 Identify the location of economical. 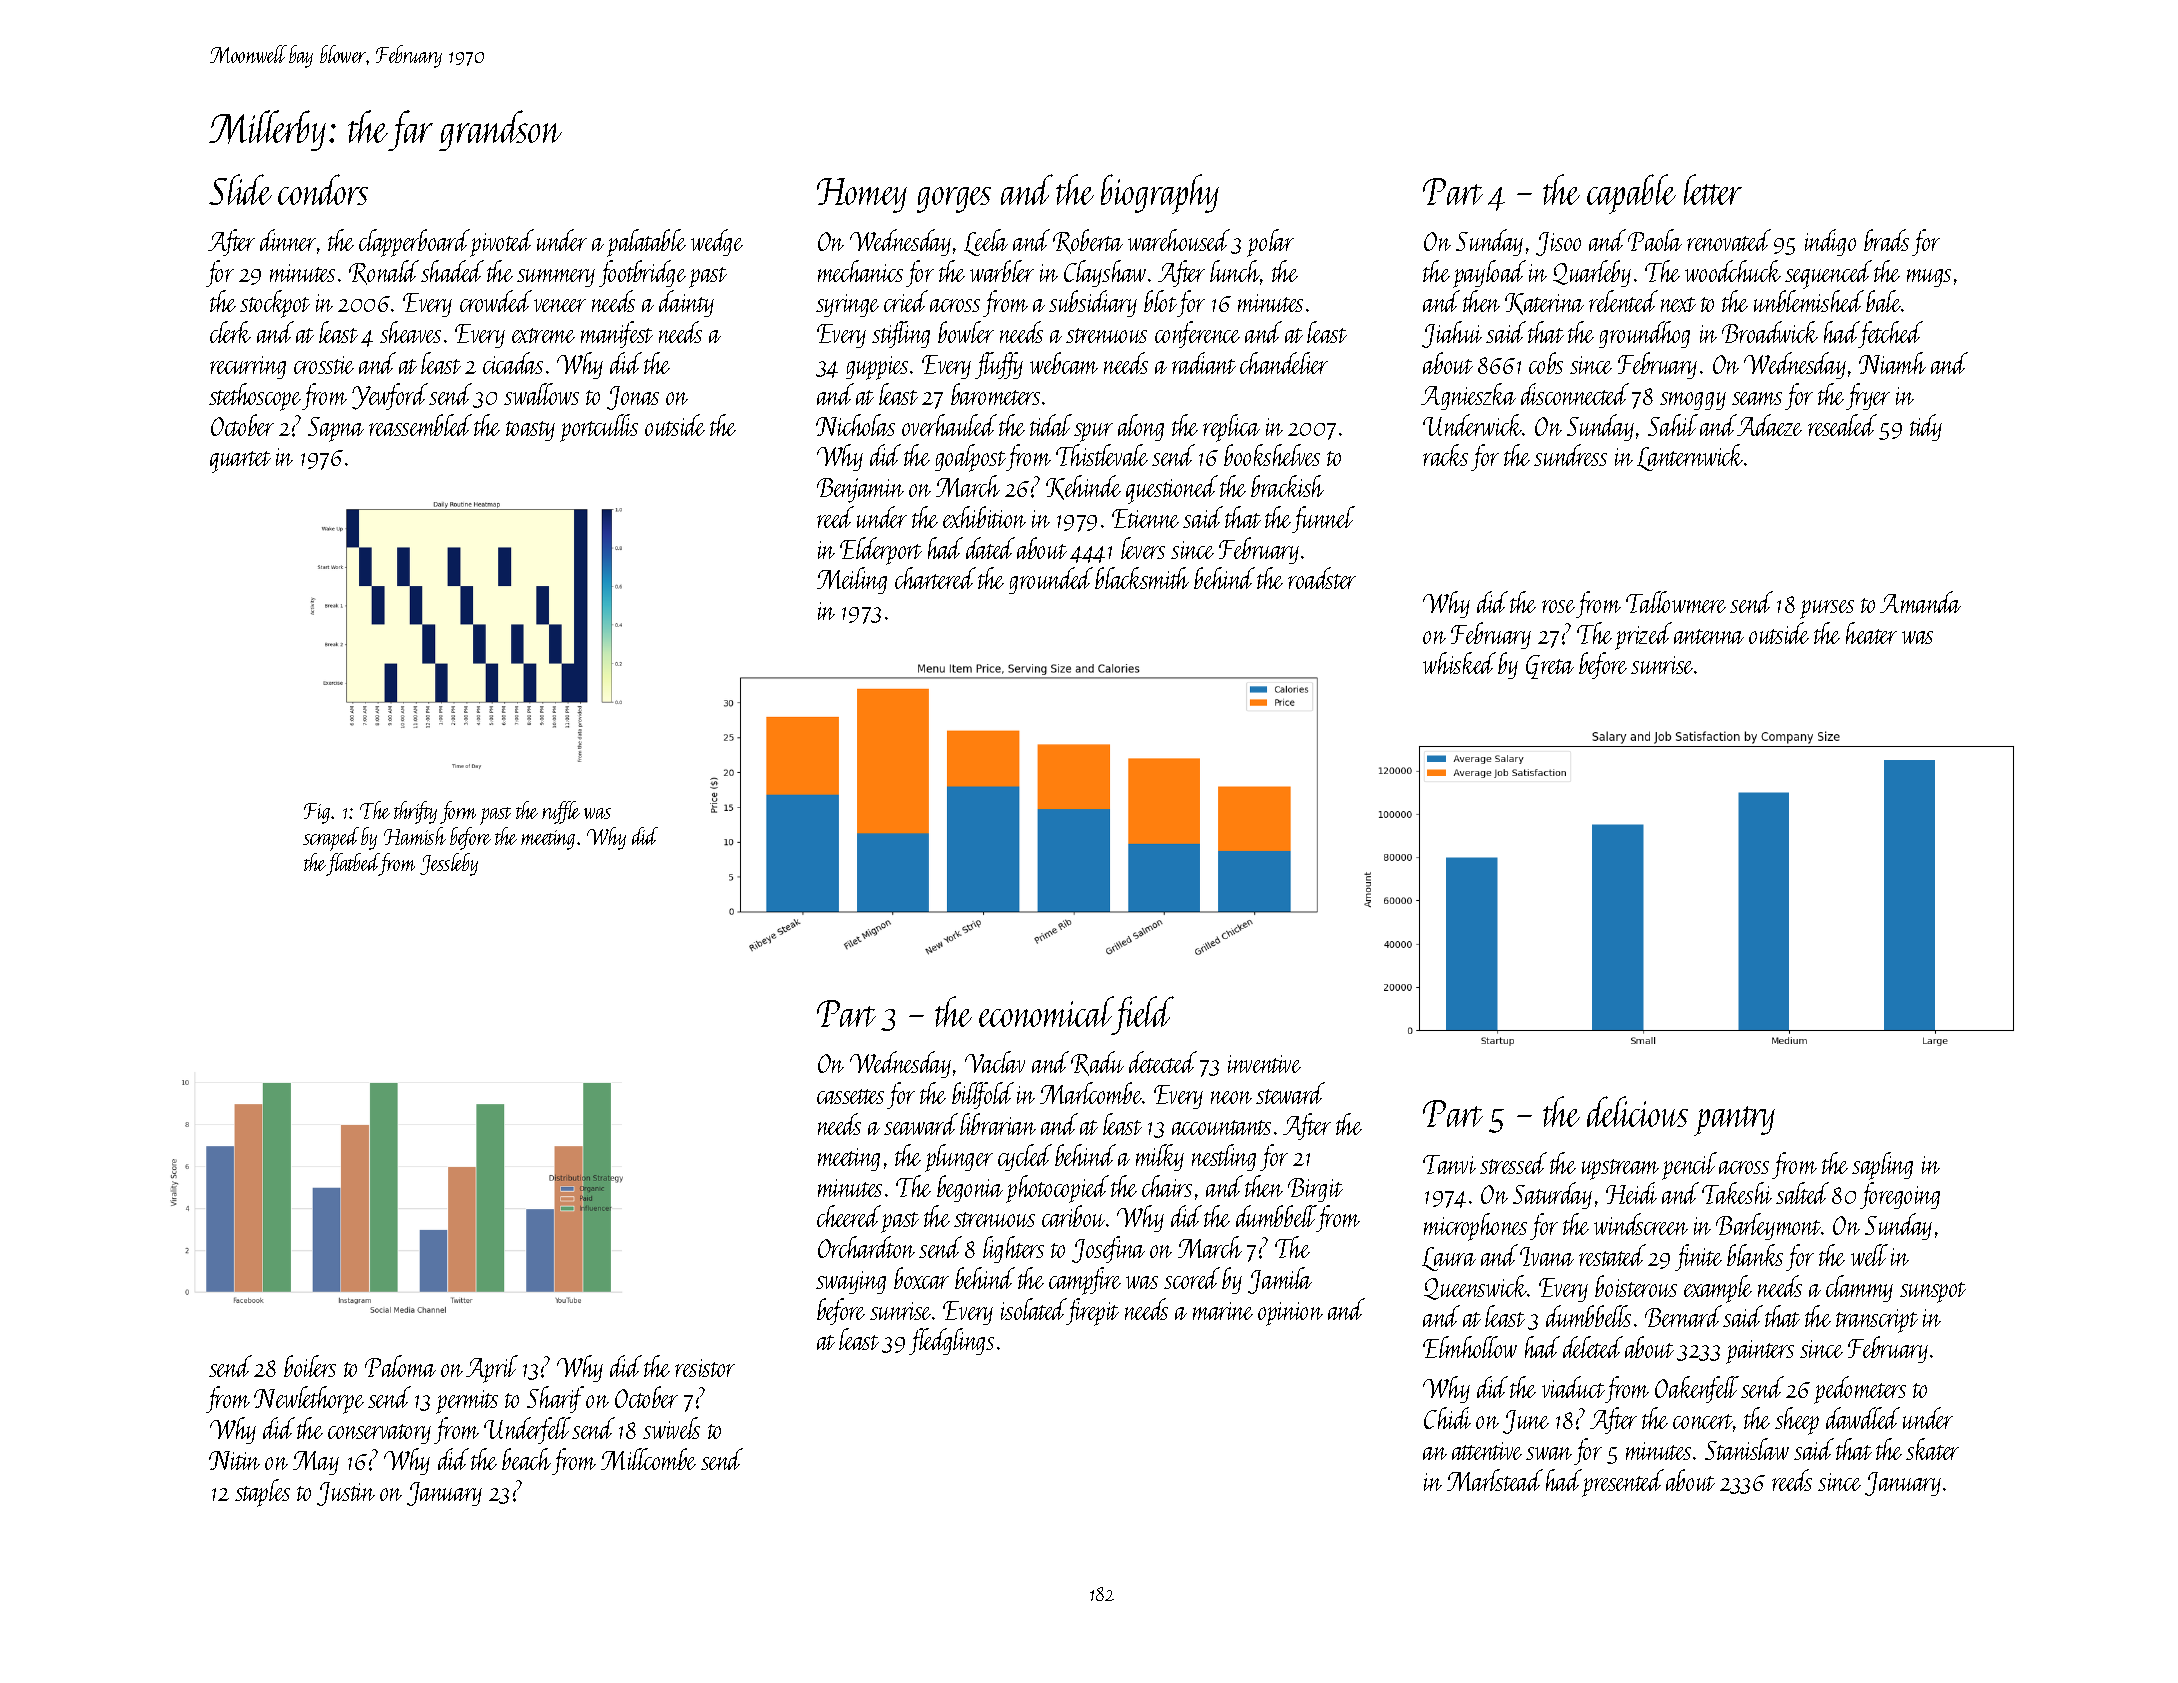
(1046, 1011).
